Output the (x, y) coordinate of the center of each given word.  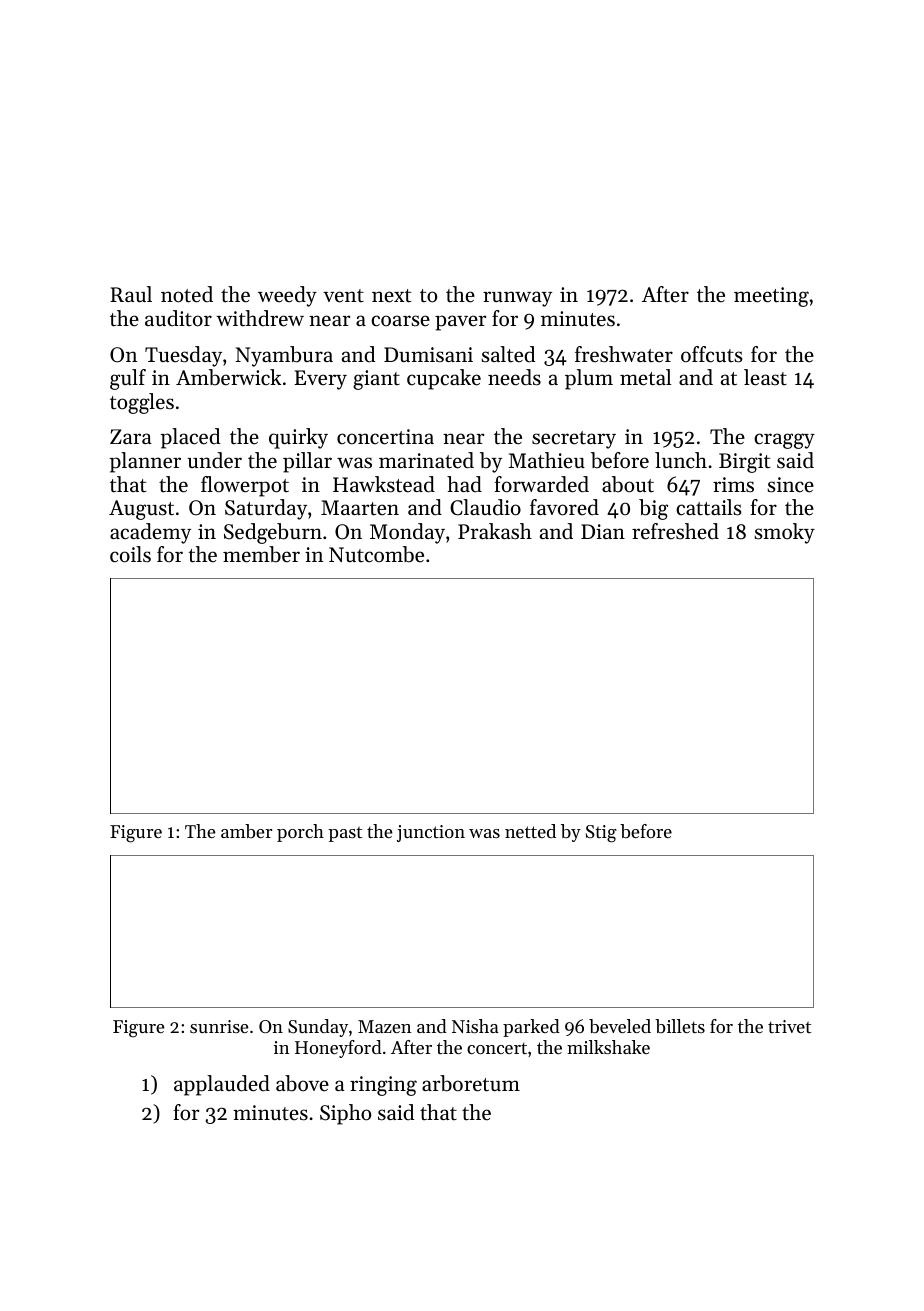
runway (517, 299)
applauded (222, 1085)
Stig (601, 834)
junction (431, 833)
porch (300, 833)
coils (130, 554)
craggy (784, 441)
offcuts (712, 354)
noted (187, 294)
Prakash (495, 531)
